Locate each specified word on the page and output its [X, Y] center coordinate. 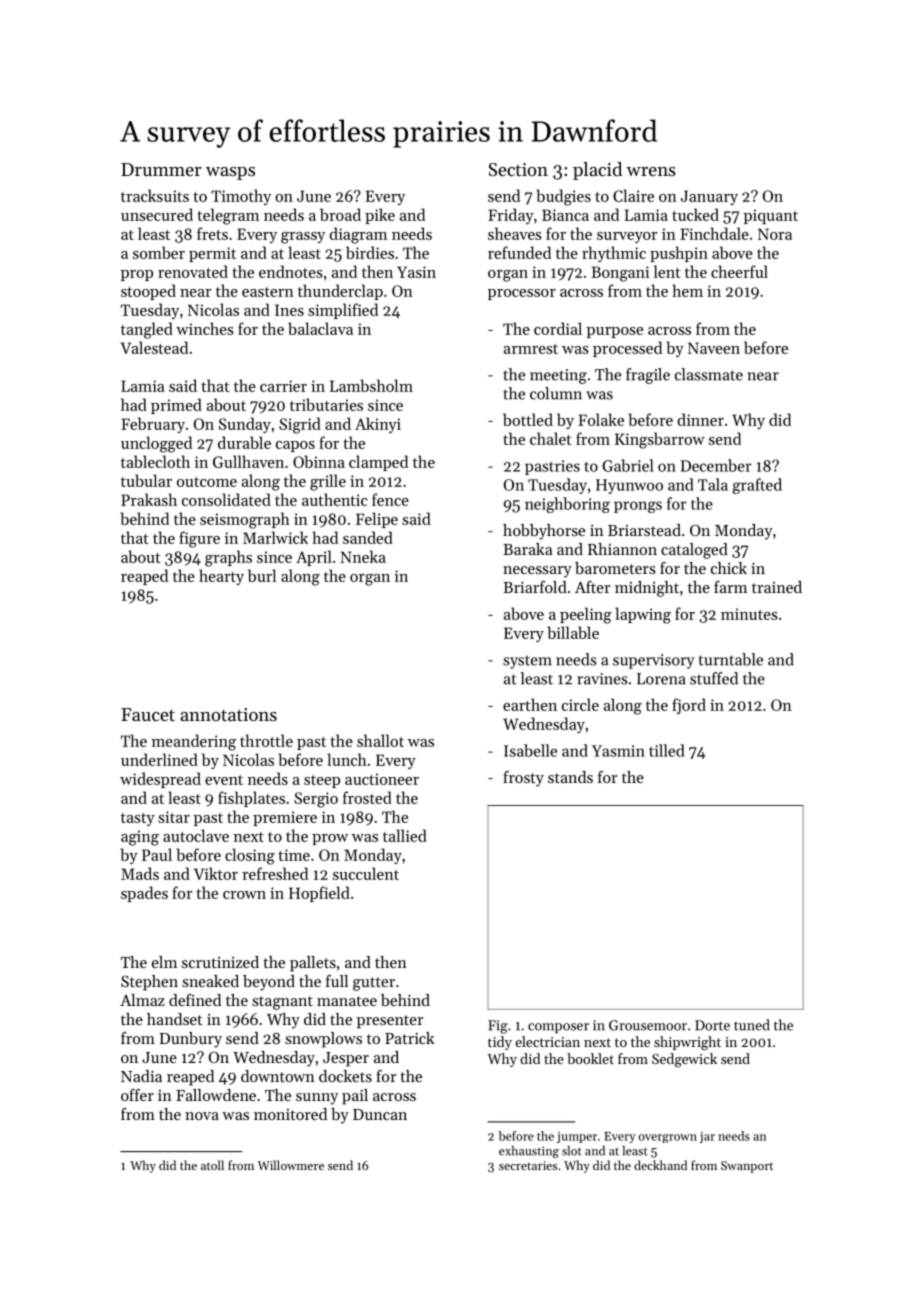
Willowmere [290, 1165]
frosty [523, 779]
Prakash [149, 499]
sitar [174, 817]
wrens [651, 171]
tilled [667, 750]
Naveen [714, 348]
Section [518, 169]
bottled [528, 419]
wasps [230, 173]
